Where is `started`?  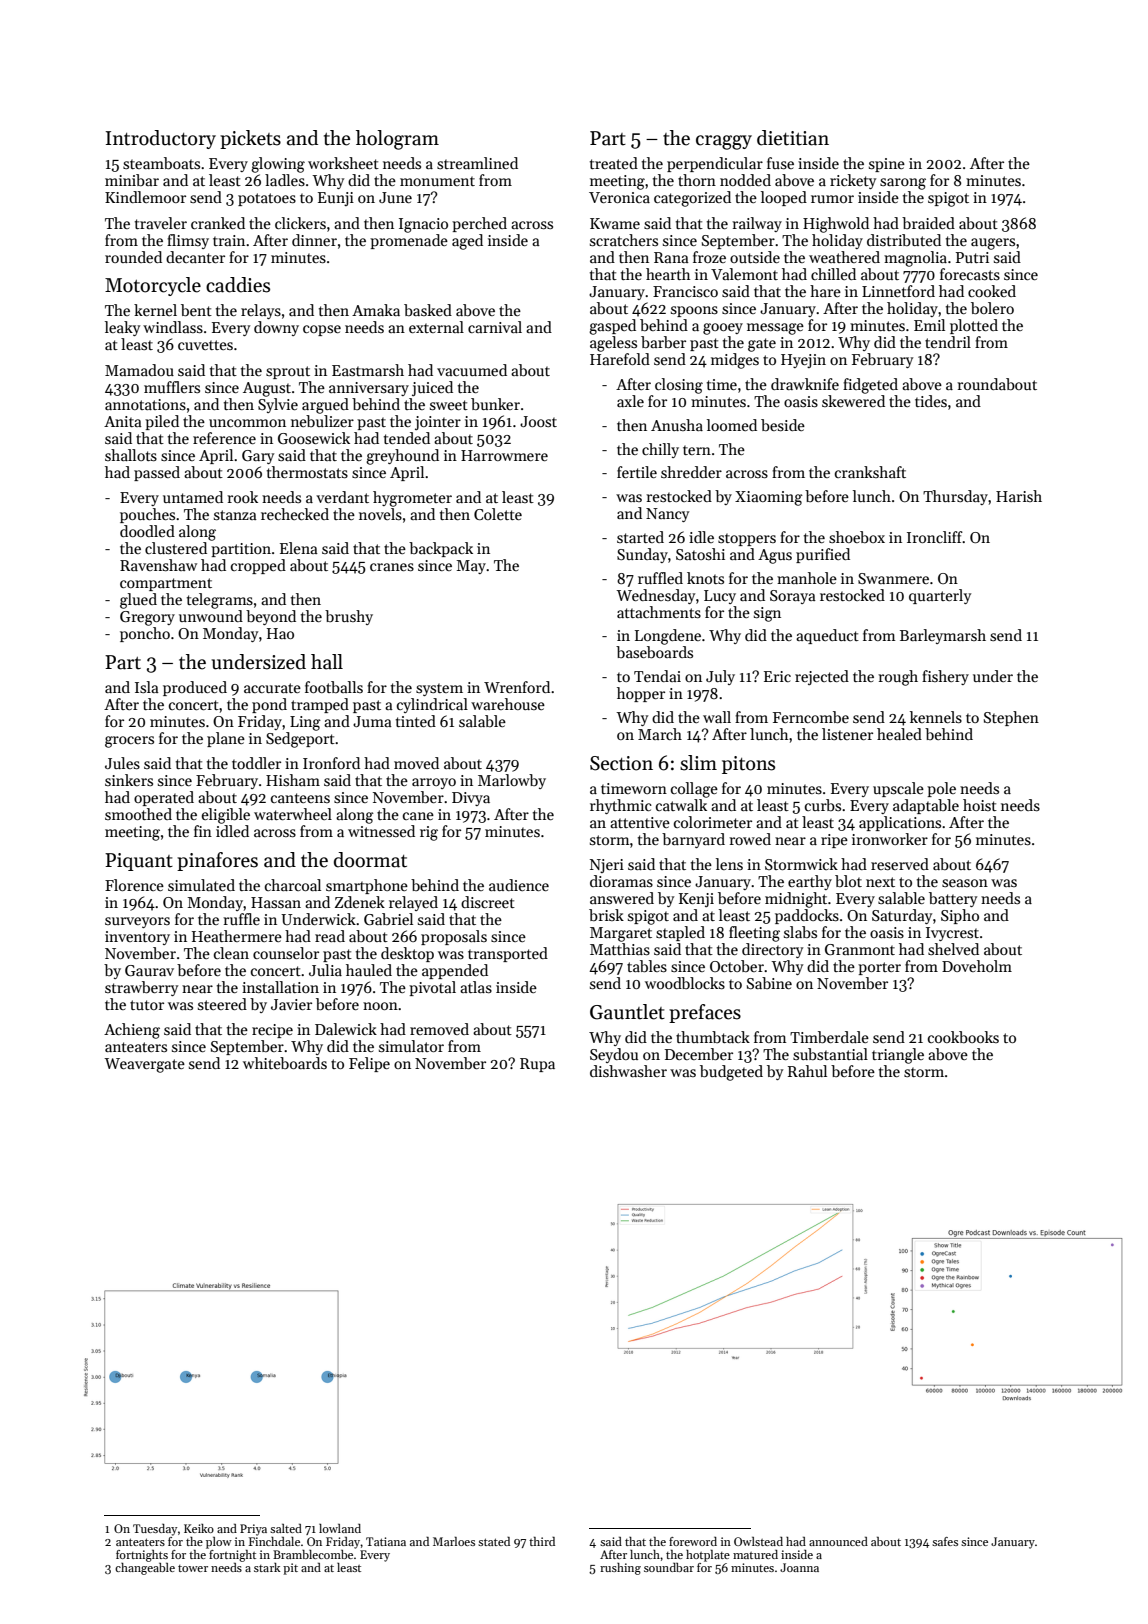
started is located at coordinates (640, 537).
